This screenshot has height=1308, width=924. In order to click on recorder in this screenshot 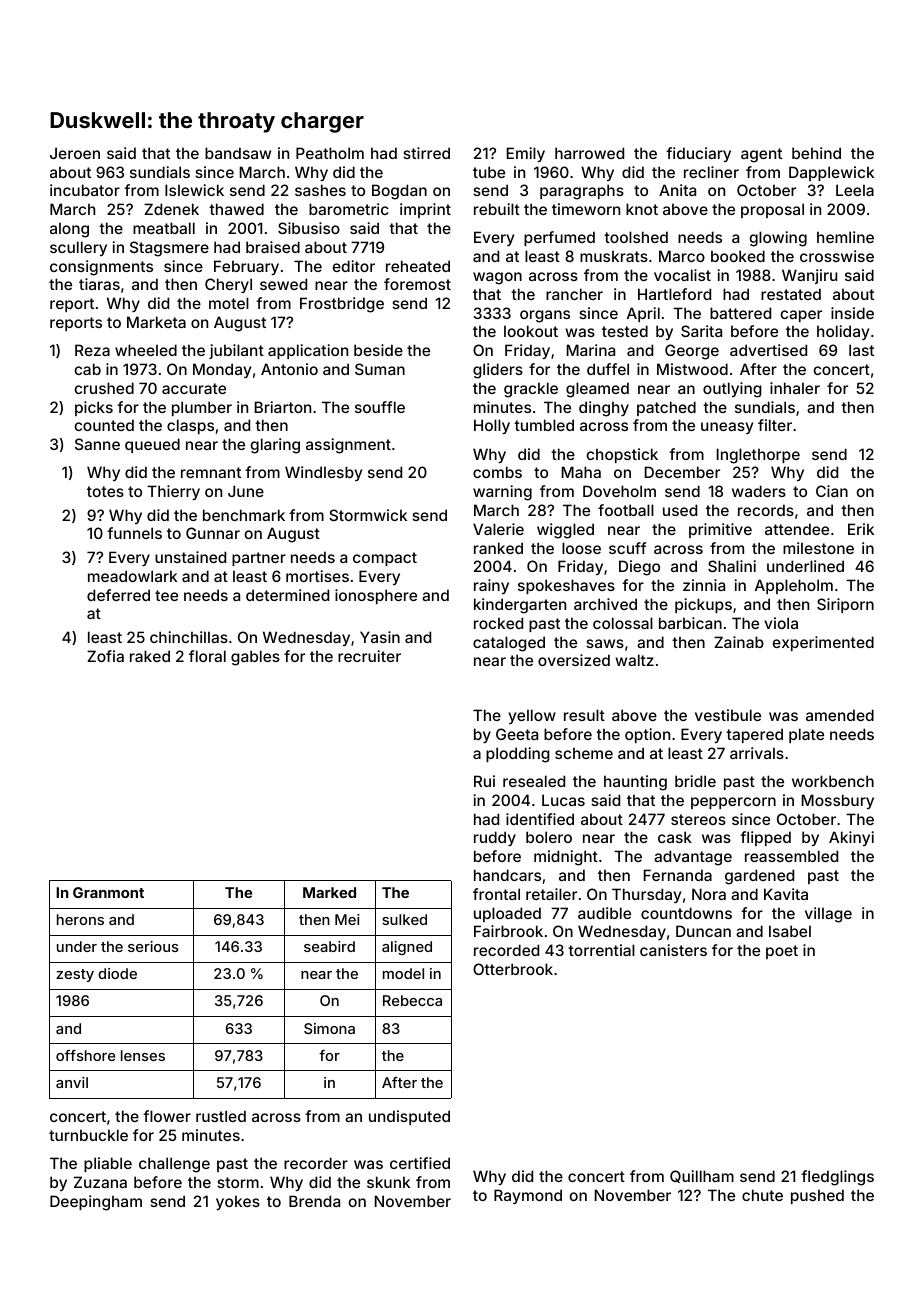, I will do `click(316, 1163)`.
